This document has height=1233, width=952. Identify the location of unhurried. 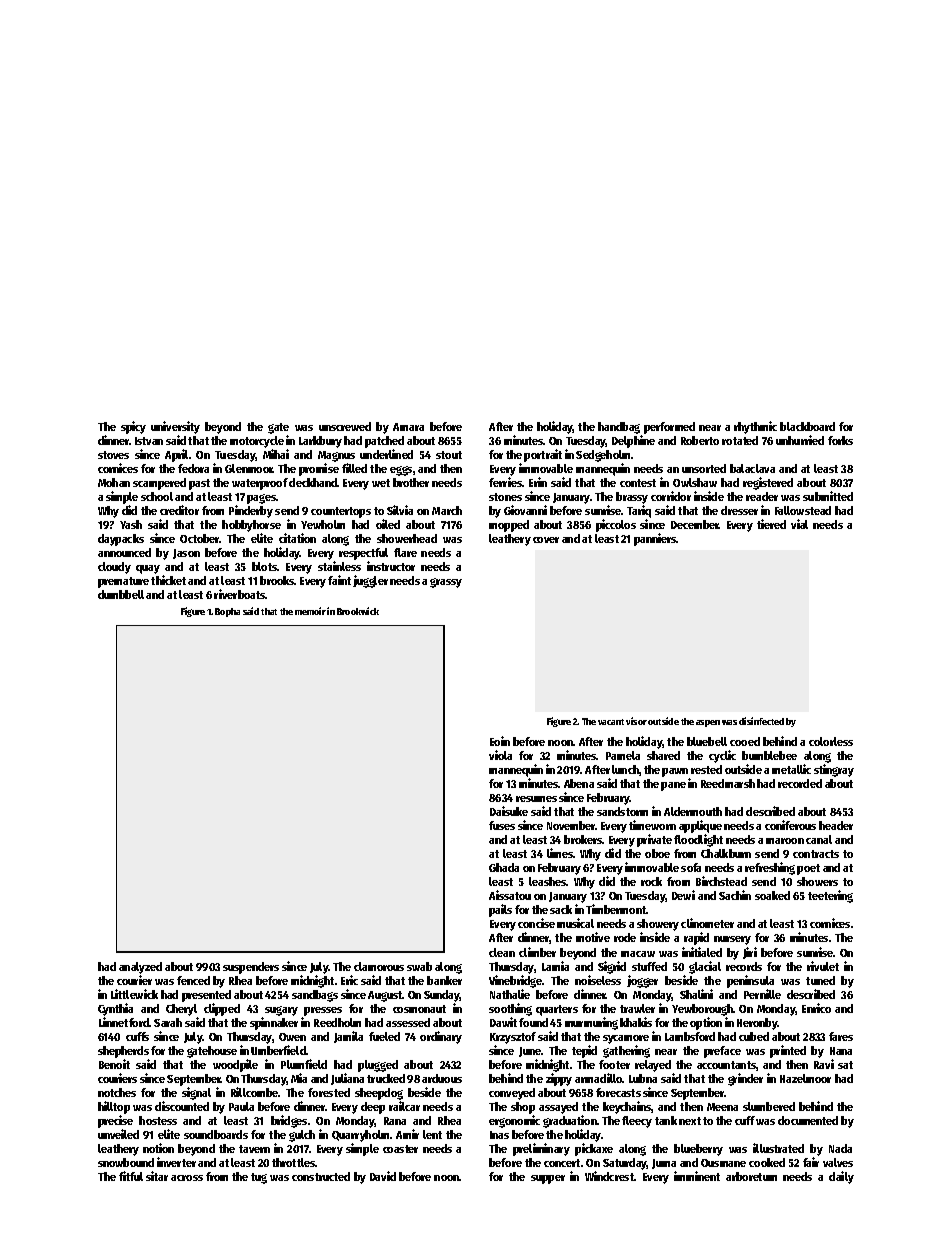
(800, 440).
